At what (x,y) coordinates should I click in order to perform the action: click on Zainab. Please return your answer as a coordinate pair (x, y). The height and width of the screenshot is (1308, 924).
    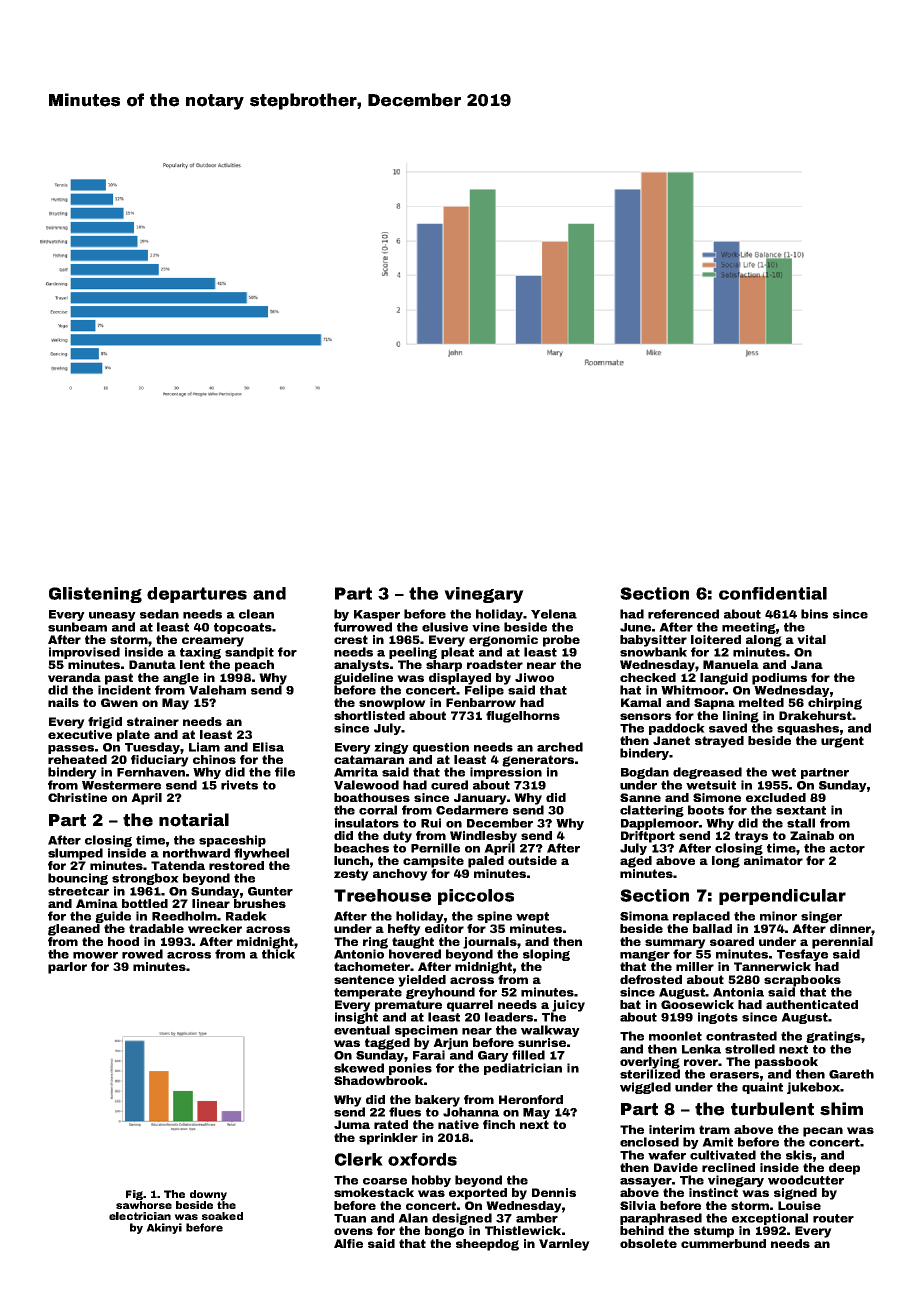
    Looking at the image, I should click on (812, 835).
